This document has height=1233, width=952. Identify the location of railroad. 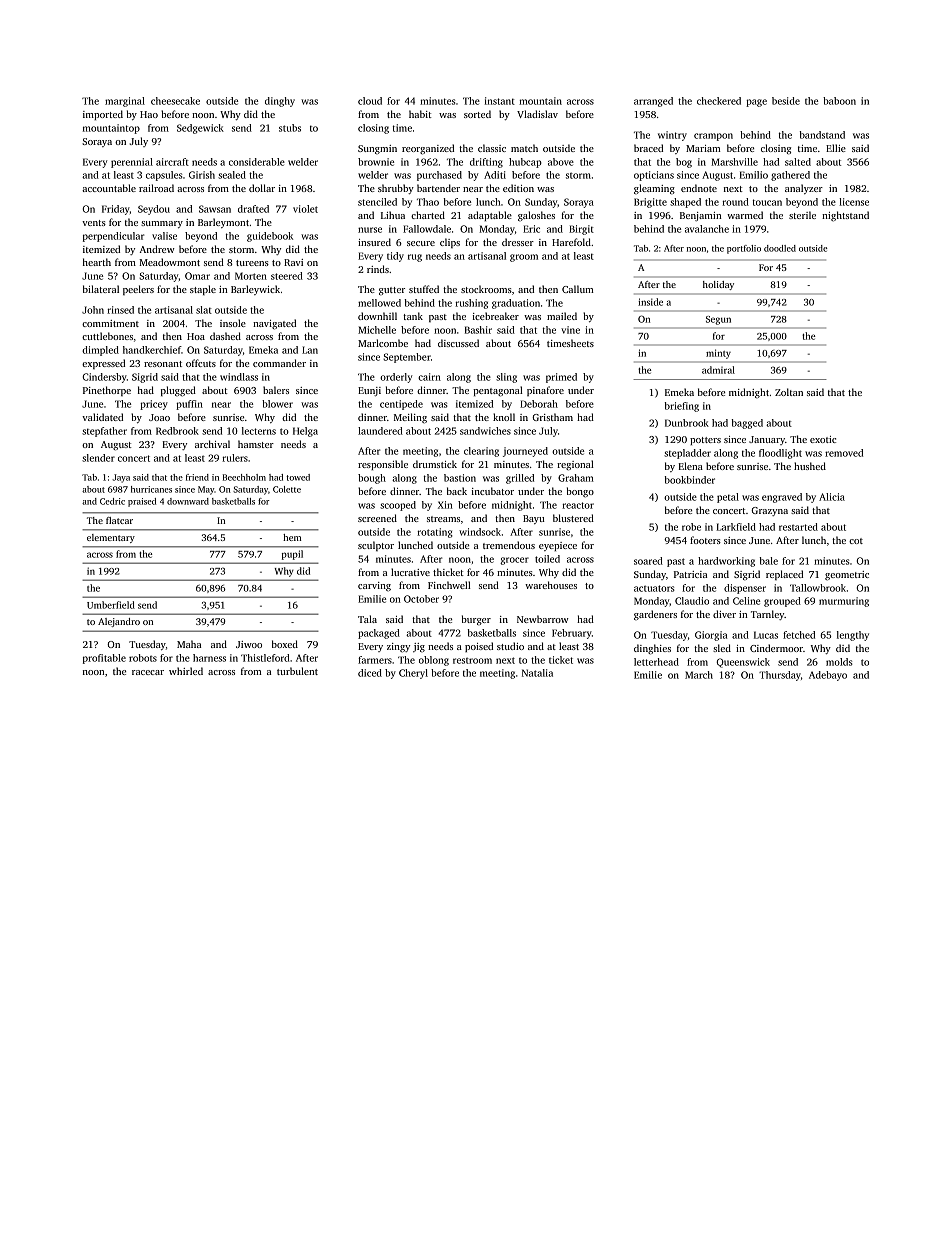
(156, 188).
